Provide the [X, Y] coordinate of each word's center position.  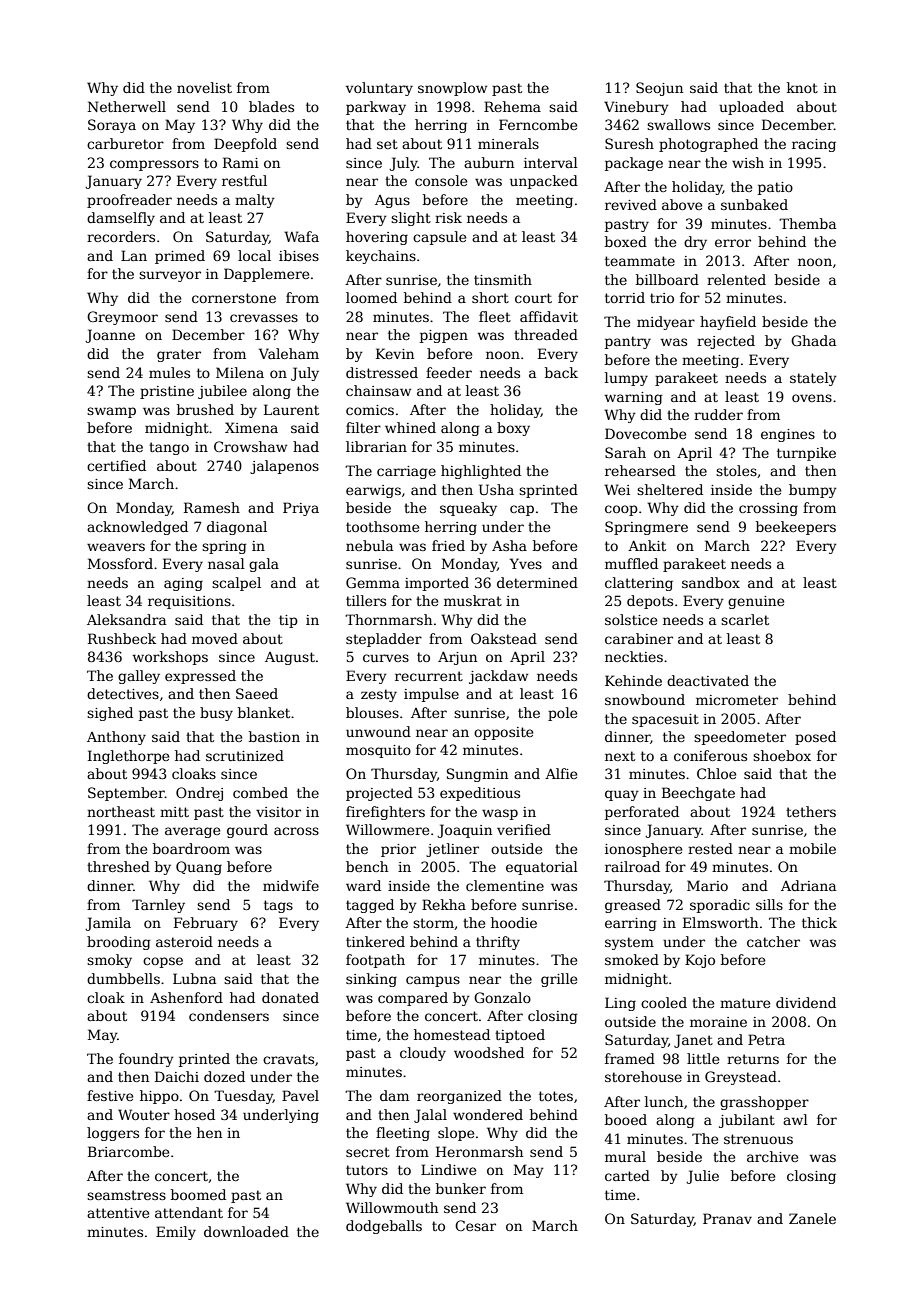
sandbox [711, 582]
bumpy [813, 491]
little [703, 1058]
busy [216, 714]
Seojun [659, 89]
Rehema [512, 106]
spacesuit [665, 720]
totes [556, 1096]
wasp [500, 814]
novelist [204, 87]
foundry [146, 1060]
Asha [509, 545]
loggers [113, 1134]
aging [183, 584]
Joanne [110, 336]
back [561, 372]
